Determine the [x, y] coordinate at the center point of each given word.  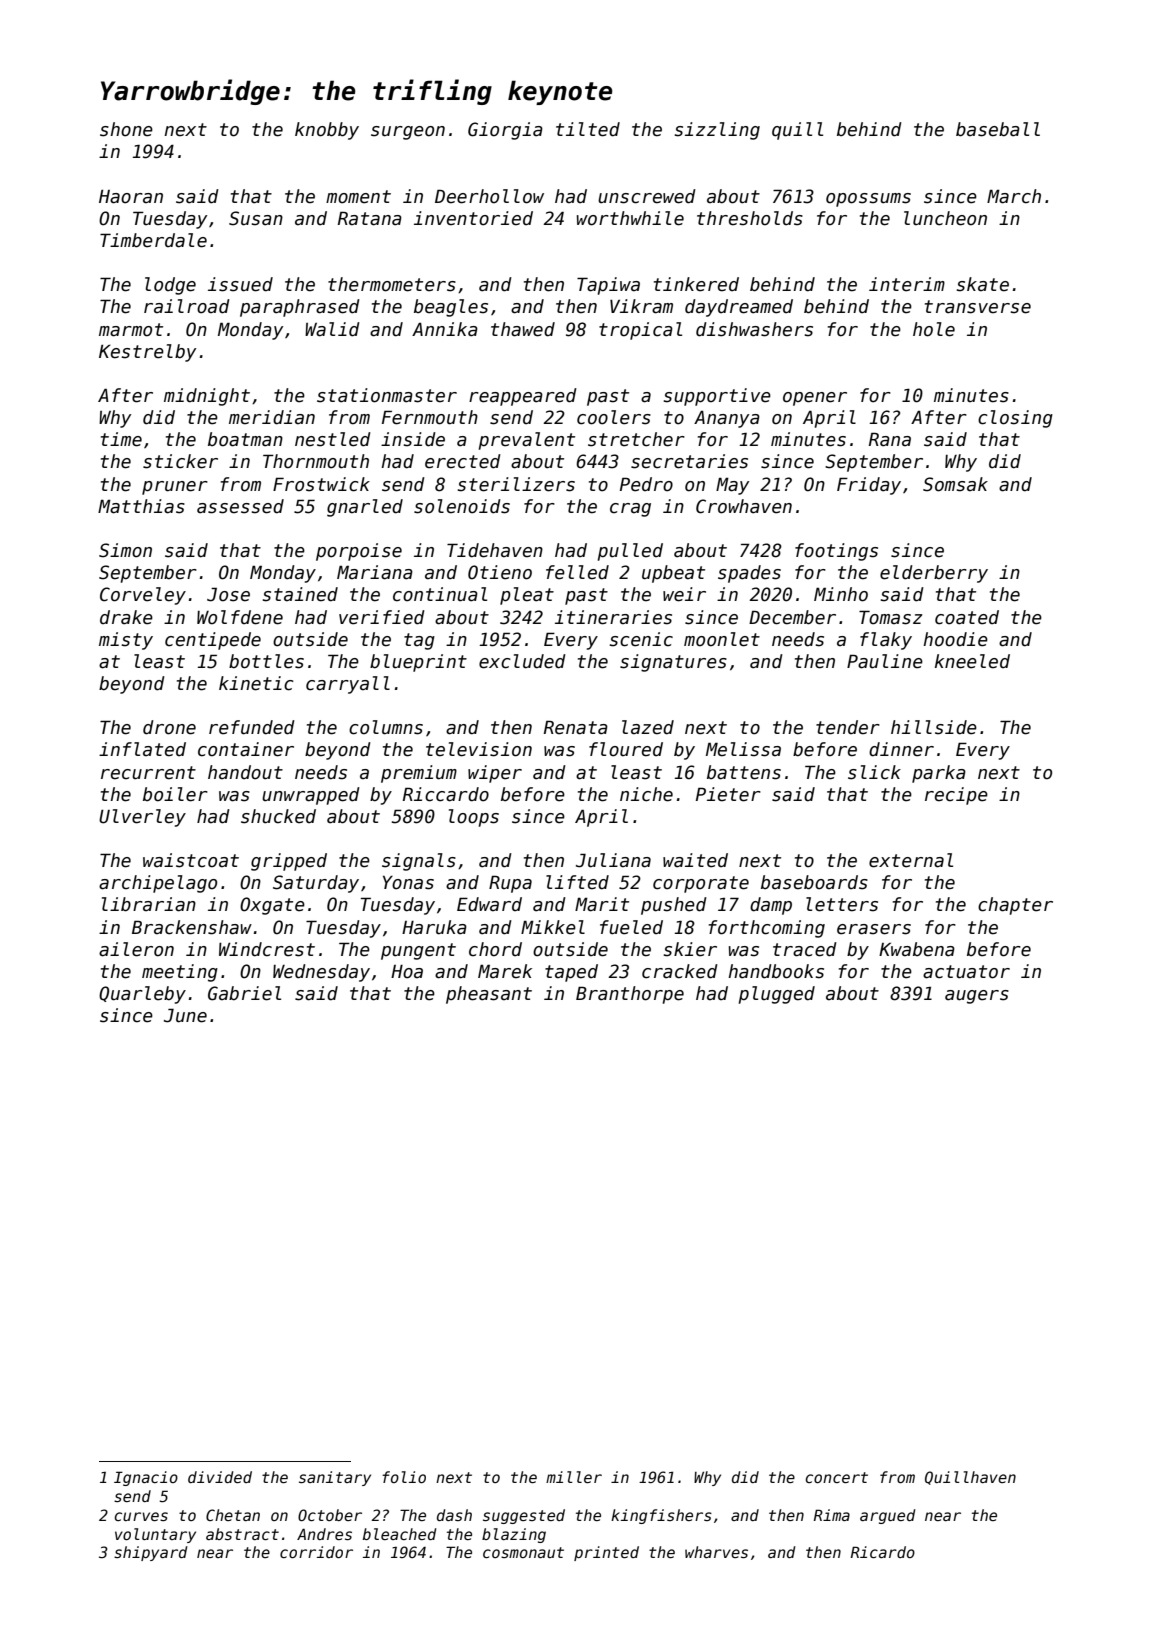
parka [939, 774]
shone [126, 129]
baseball [998, 129]
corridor [316, 1552]
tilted [588, 129]
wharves [716, 1552]
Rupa [510, 884]
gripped [289, 862]
